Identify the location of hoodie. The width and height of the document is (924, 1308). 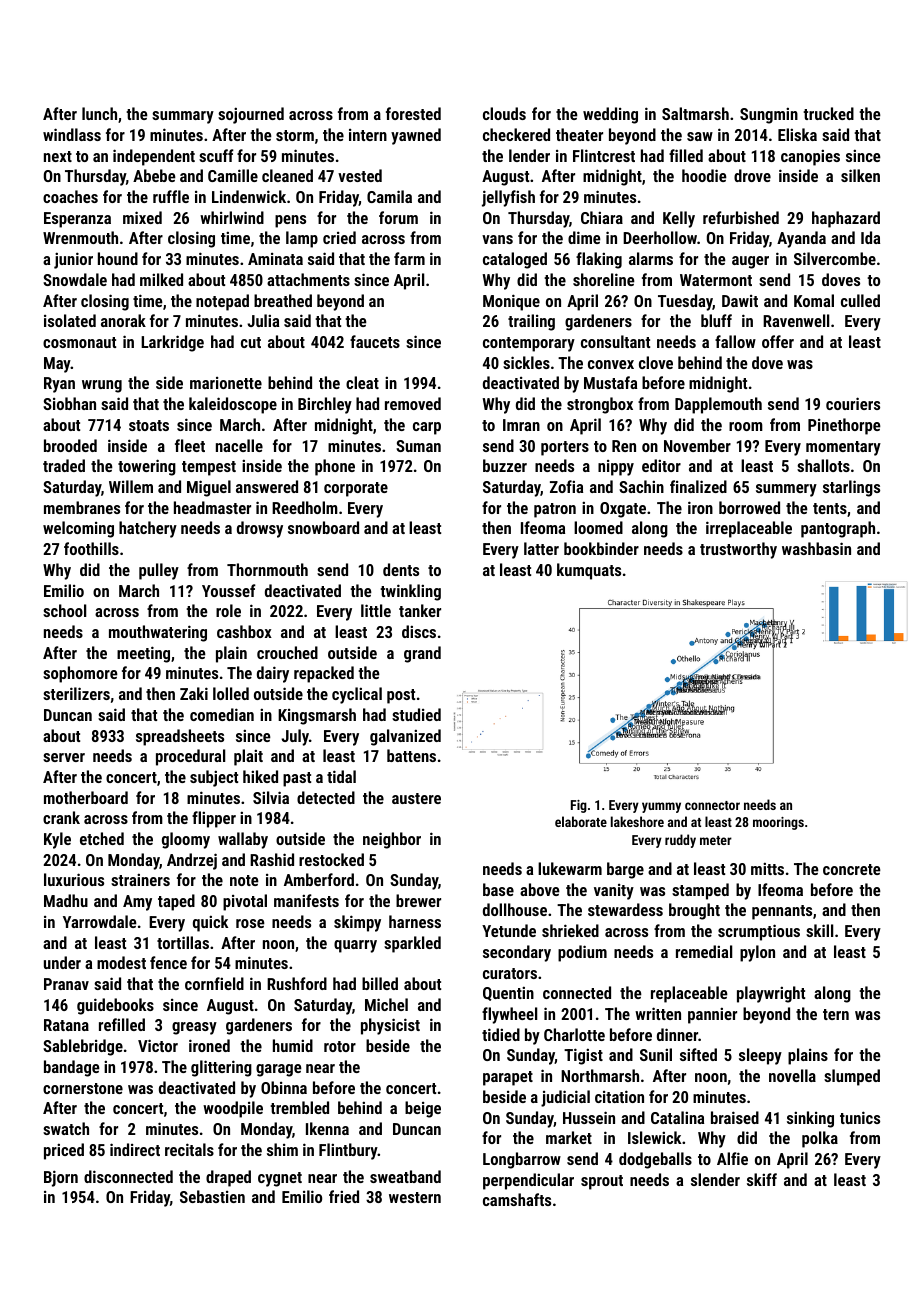
(704, 175).
